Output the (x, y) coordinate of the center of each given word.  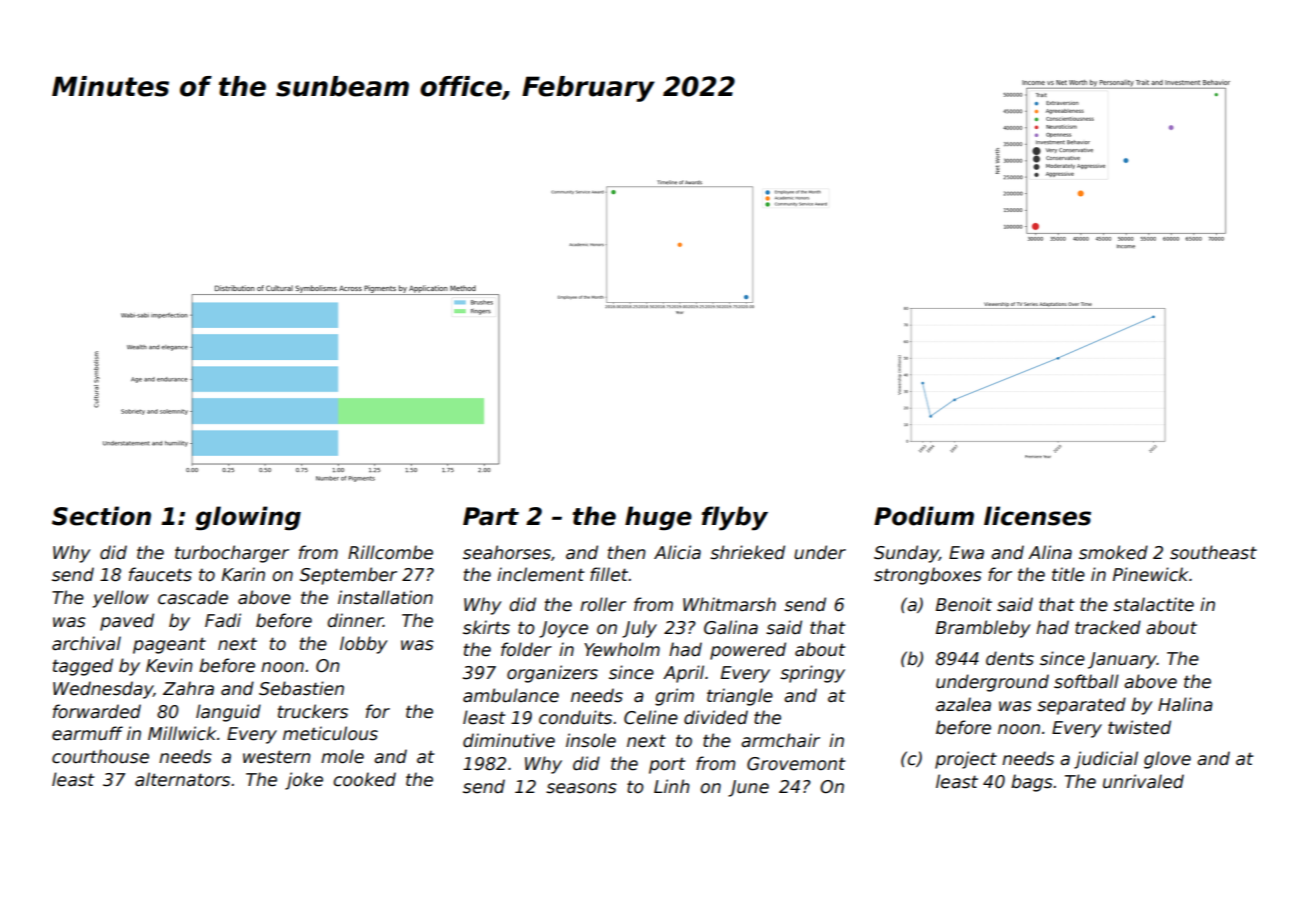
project (966, 760)
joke (304, 781)
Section (101, 516)
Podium (924, 516)
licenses (1037, 516)
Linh (672, 786)
